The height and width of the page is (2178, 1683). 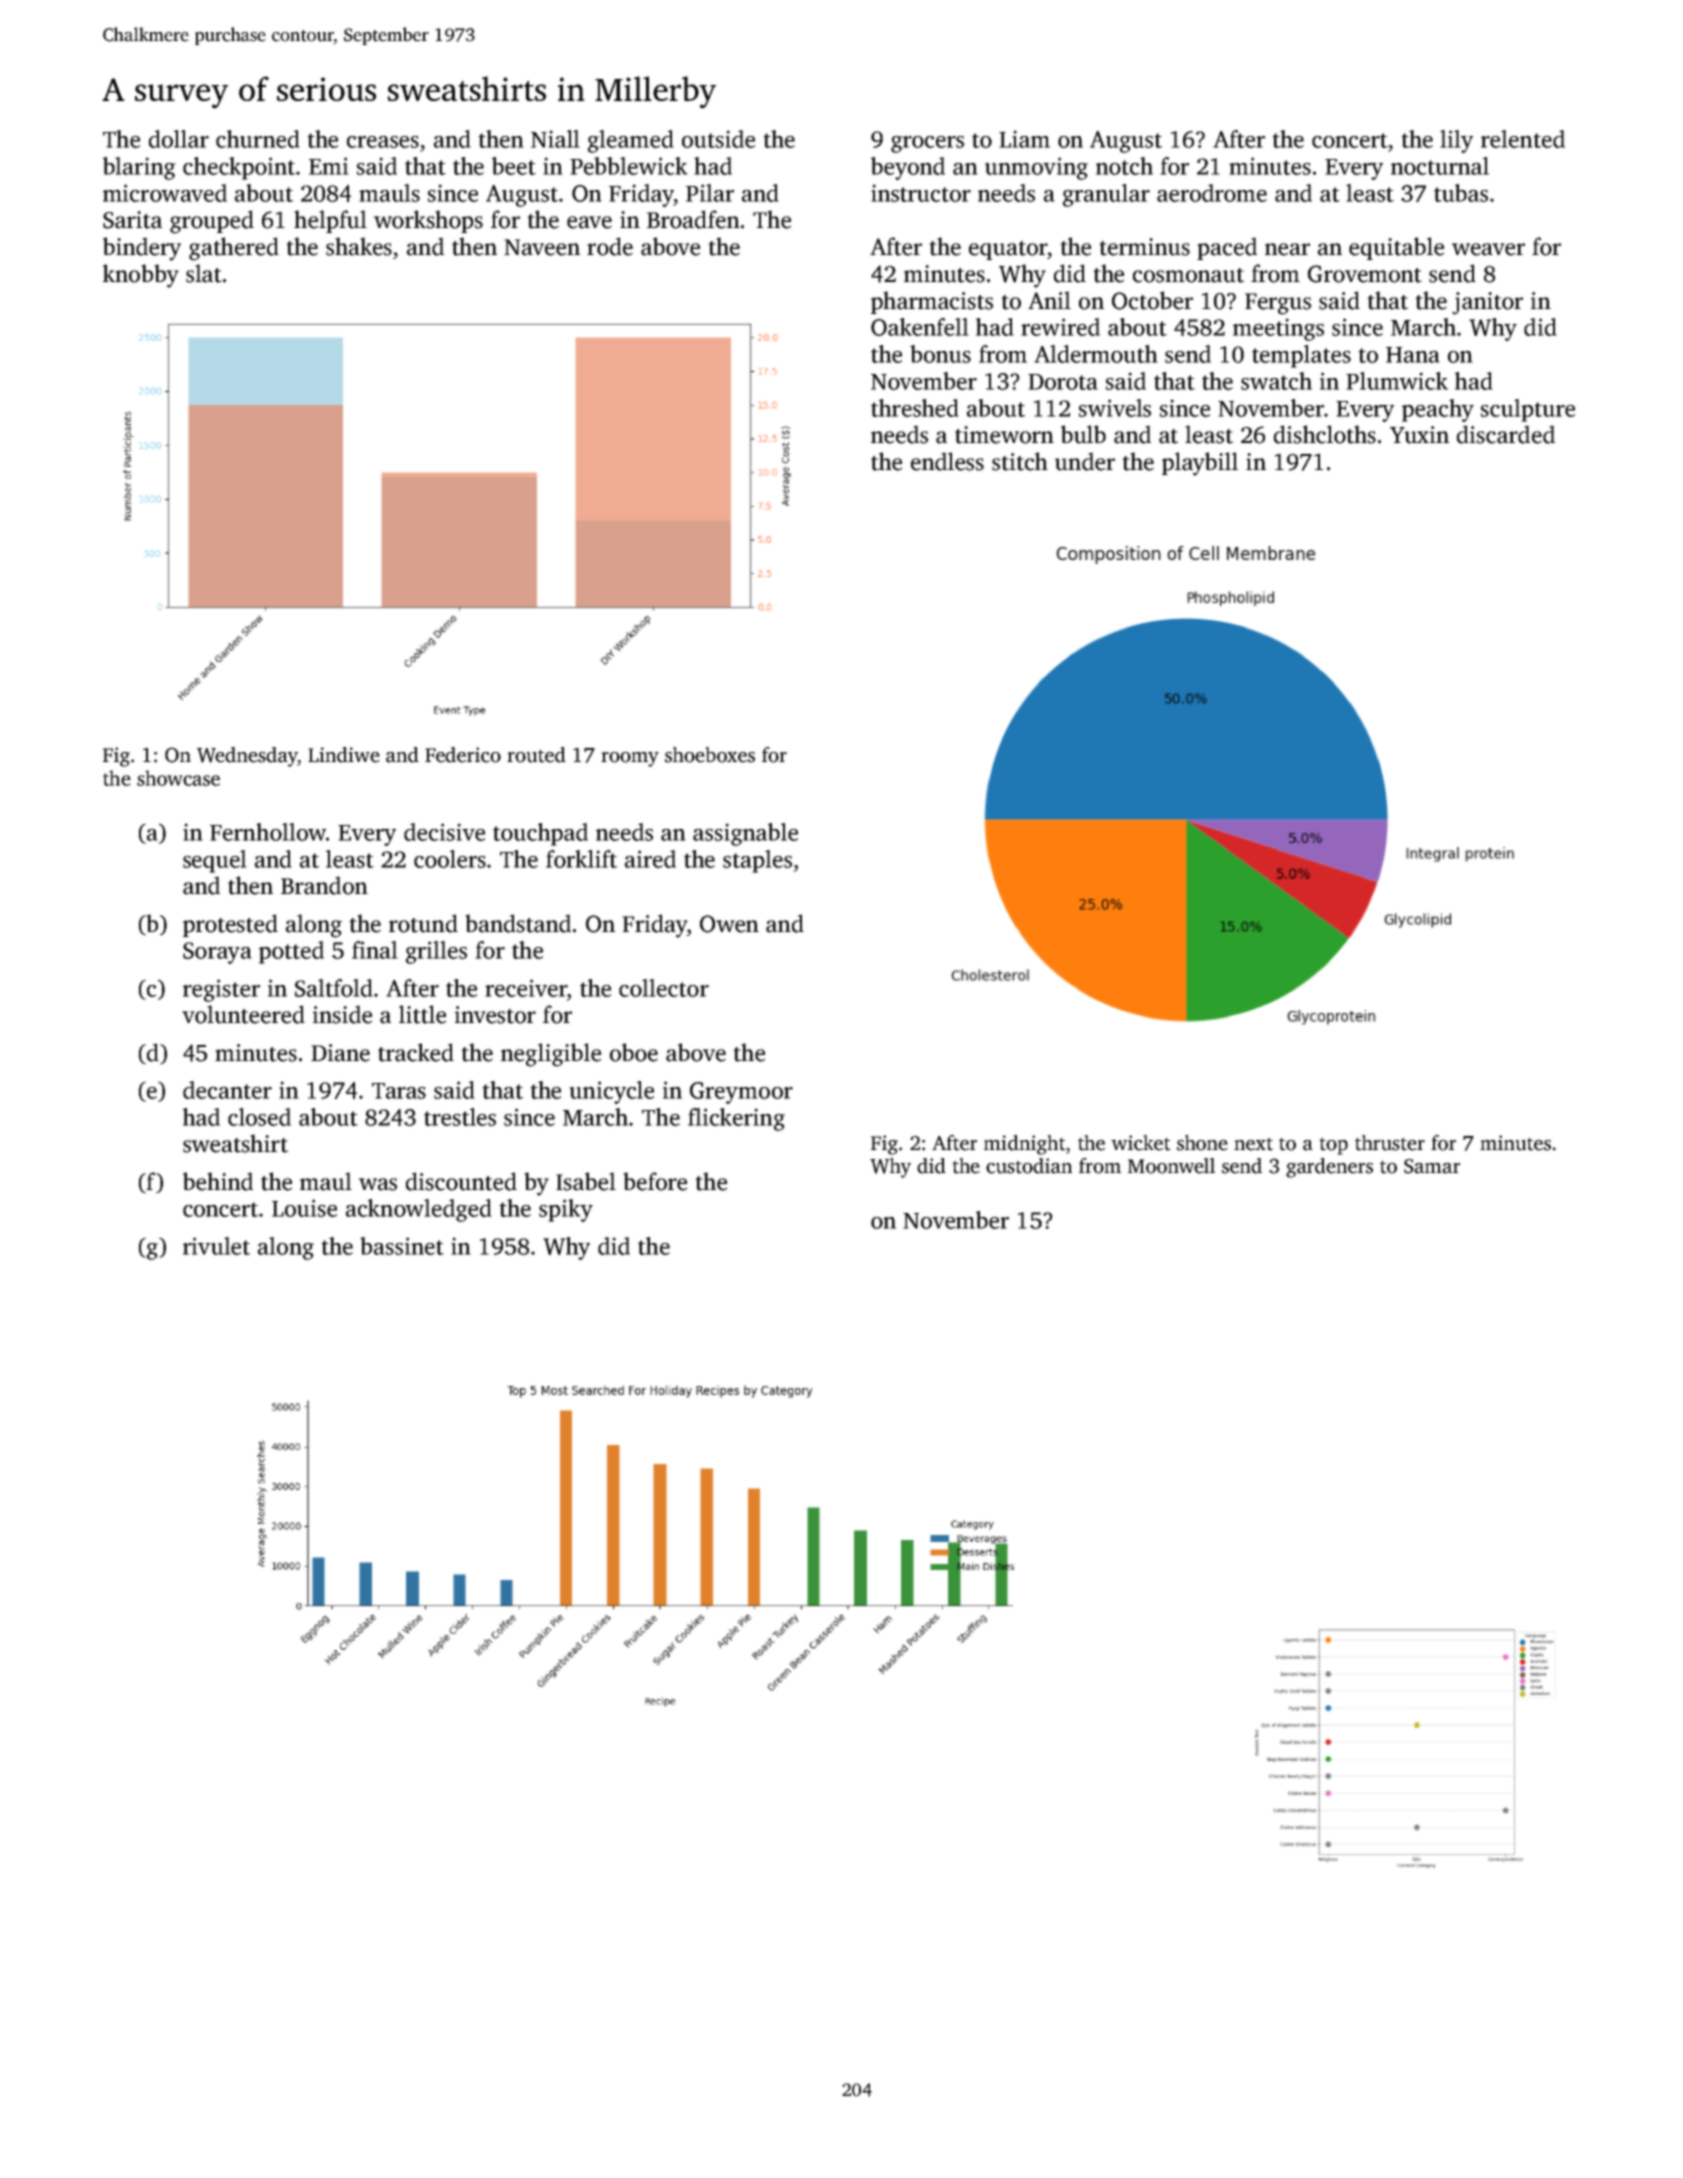 I want to click on knobby, so click(x=141, y=276).
